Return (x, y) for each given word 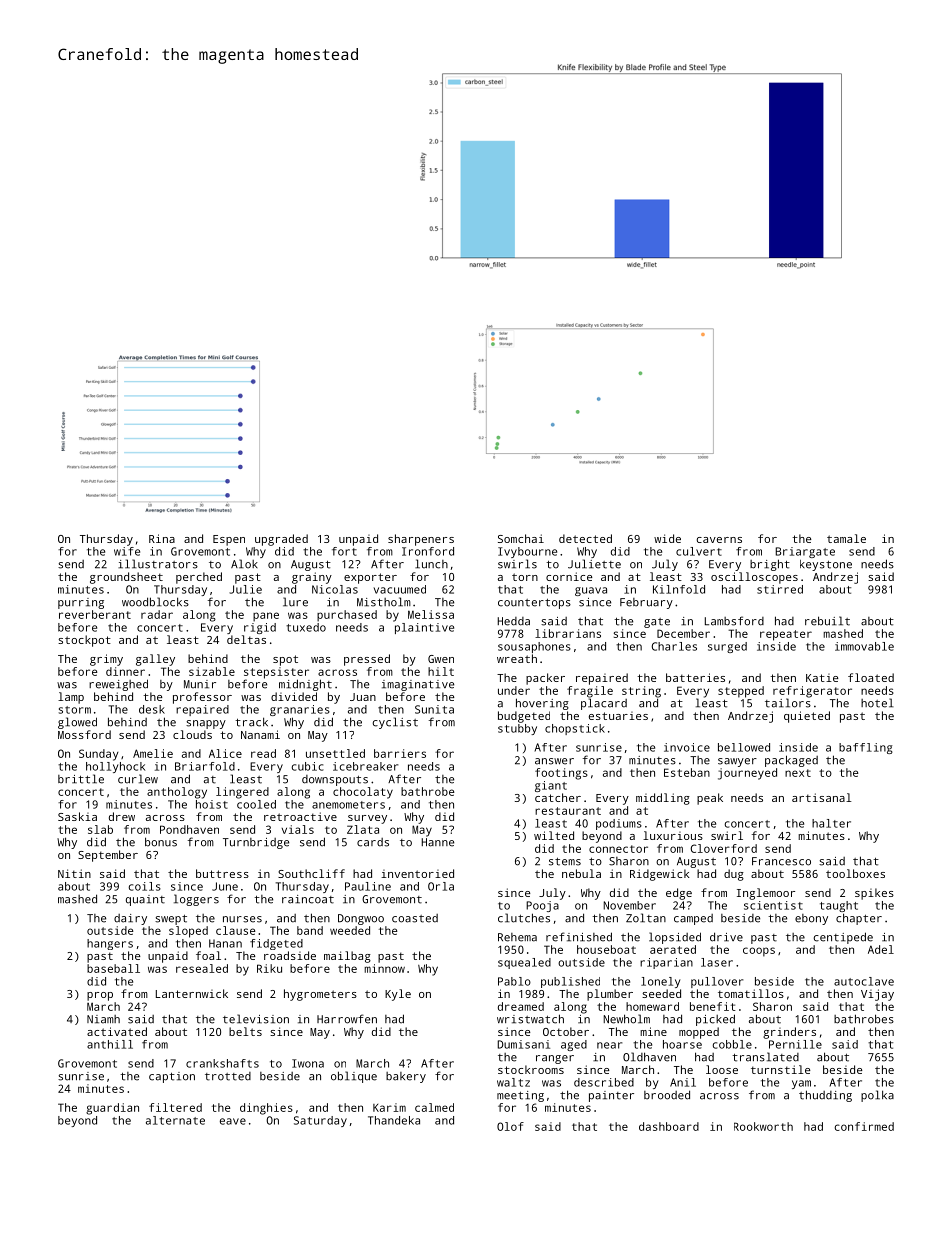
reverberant (95, 614)
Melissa (431, 614)
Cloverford (723, 848)
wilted (554, 835)
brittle (81, 779)
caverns (719, 540)
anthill (110, 1044)
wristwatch (530, 1019)
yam (801, 1084)
